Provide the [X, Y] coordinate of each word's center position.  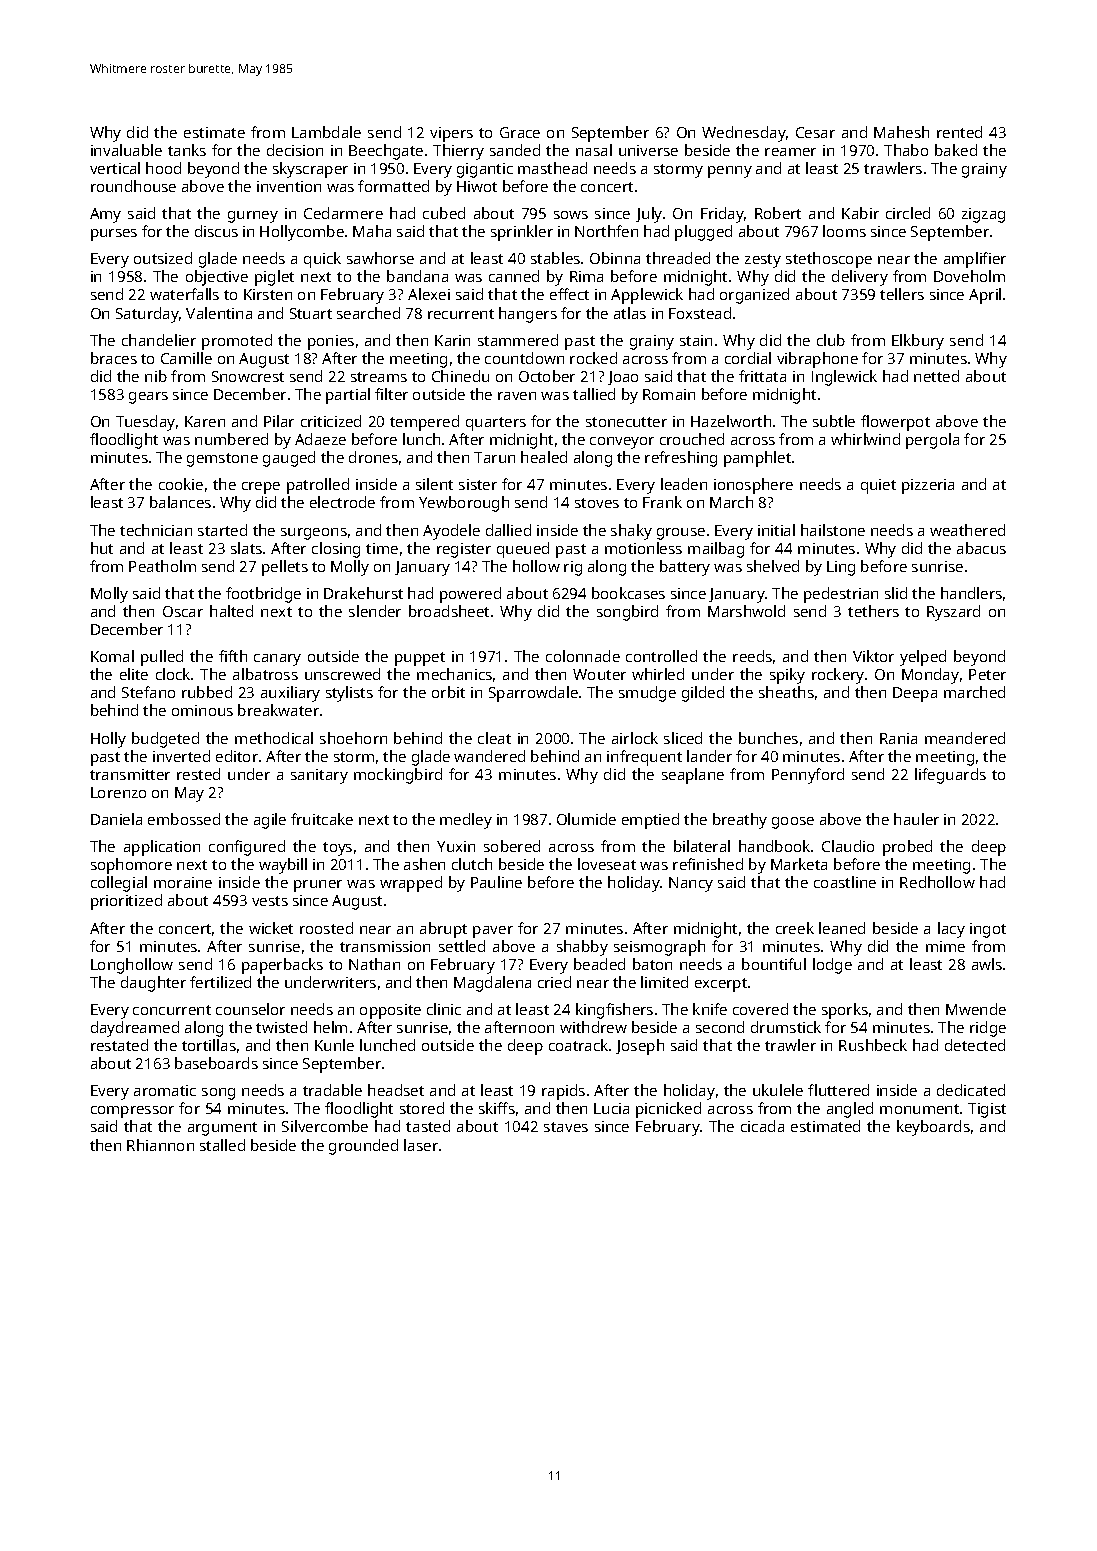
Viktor [873, 656]
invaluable [126, 150]
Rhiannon [160, 1145]
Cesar [815, 132]
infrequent [644, 758]
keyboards [933, 1128]
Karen [205, 421]
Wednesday [744, 134]
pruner [318, 886]
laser [421, 1145]
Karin [452, 340]
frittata [762, 376]
